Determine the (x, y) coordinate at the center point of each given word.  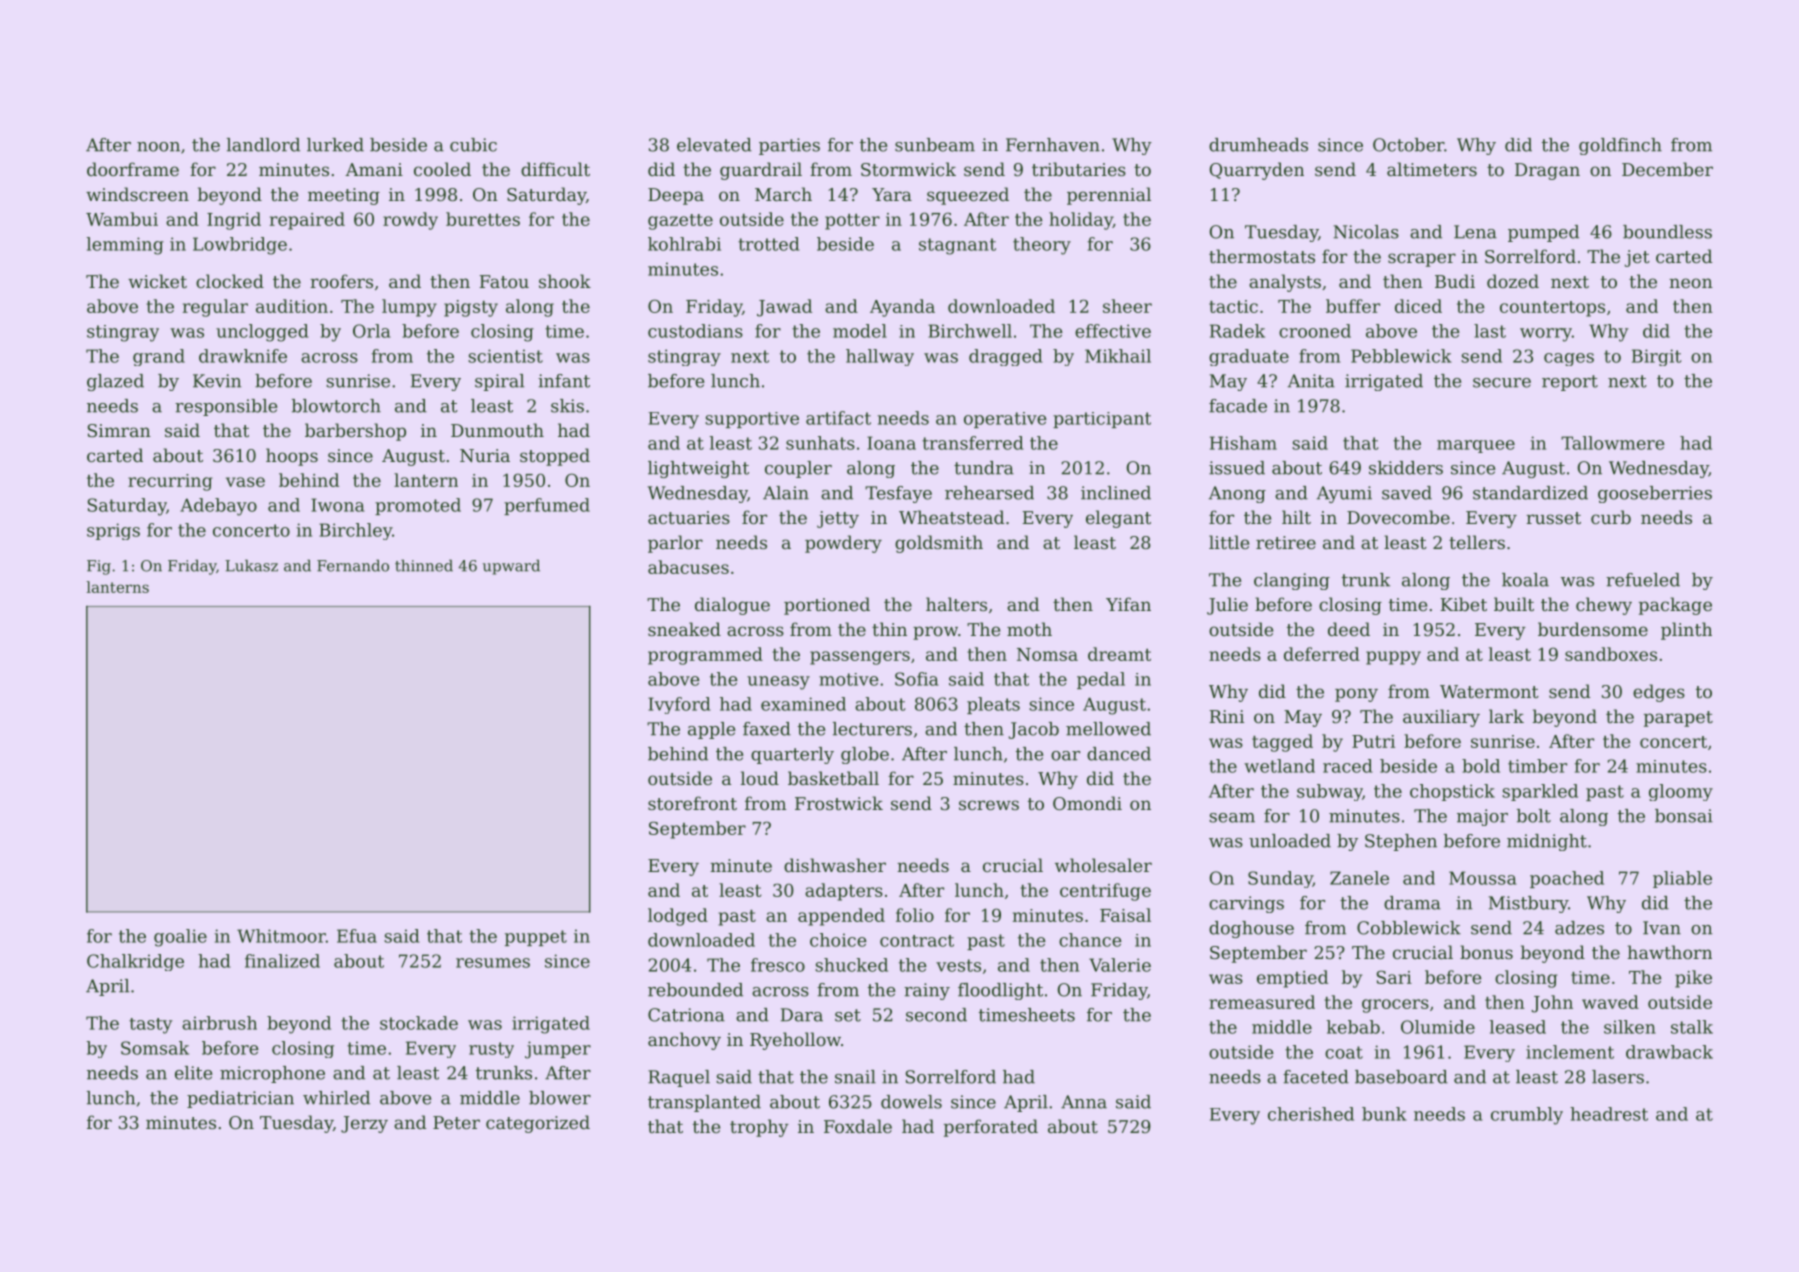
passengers (860, 658)
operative (1005, 420)
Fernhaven (1053, 145)
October (1408, 145)
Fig (99, 567)
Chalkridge (135, 962)
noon (158, 147)
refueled (1643, 580)
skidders (1406, 468)
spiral (499, 382)
